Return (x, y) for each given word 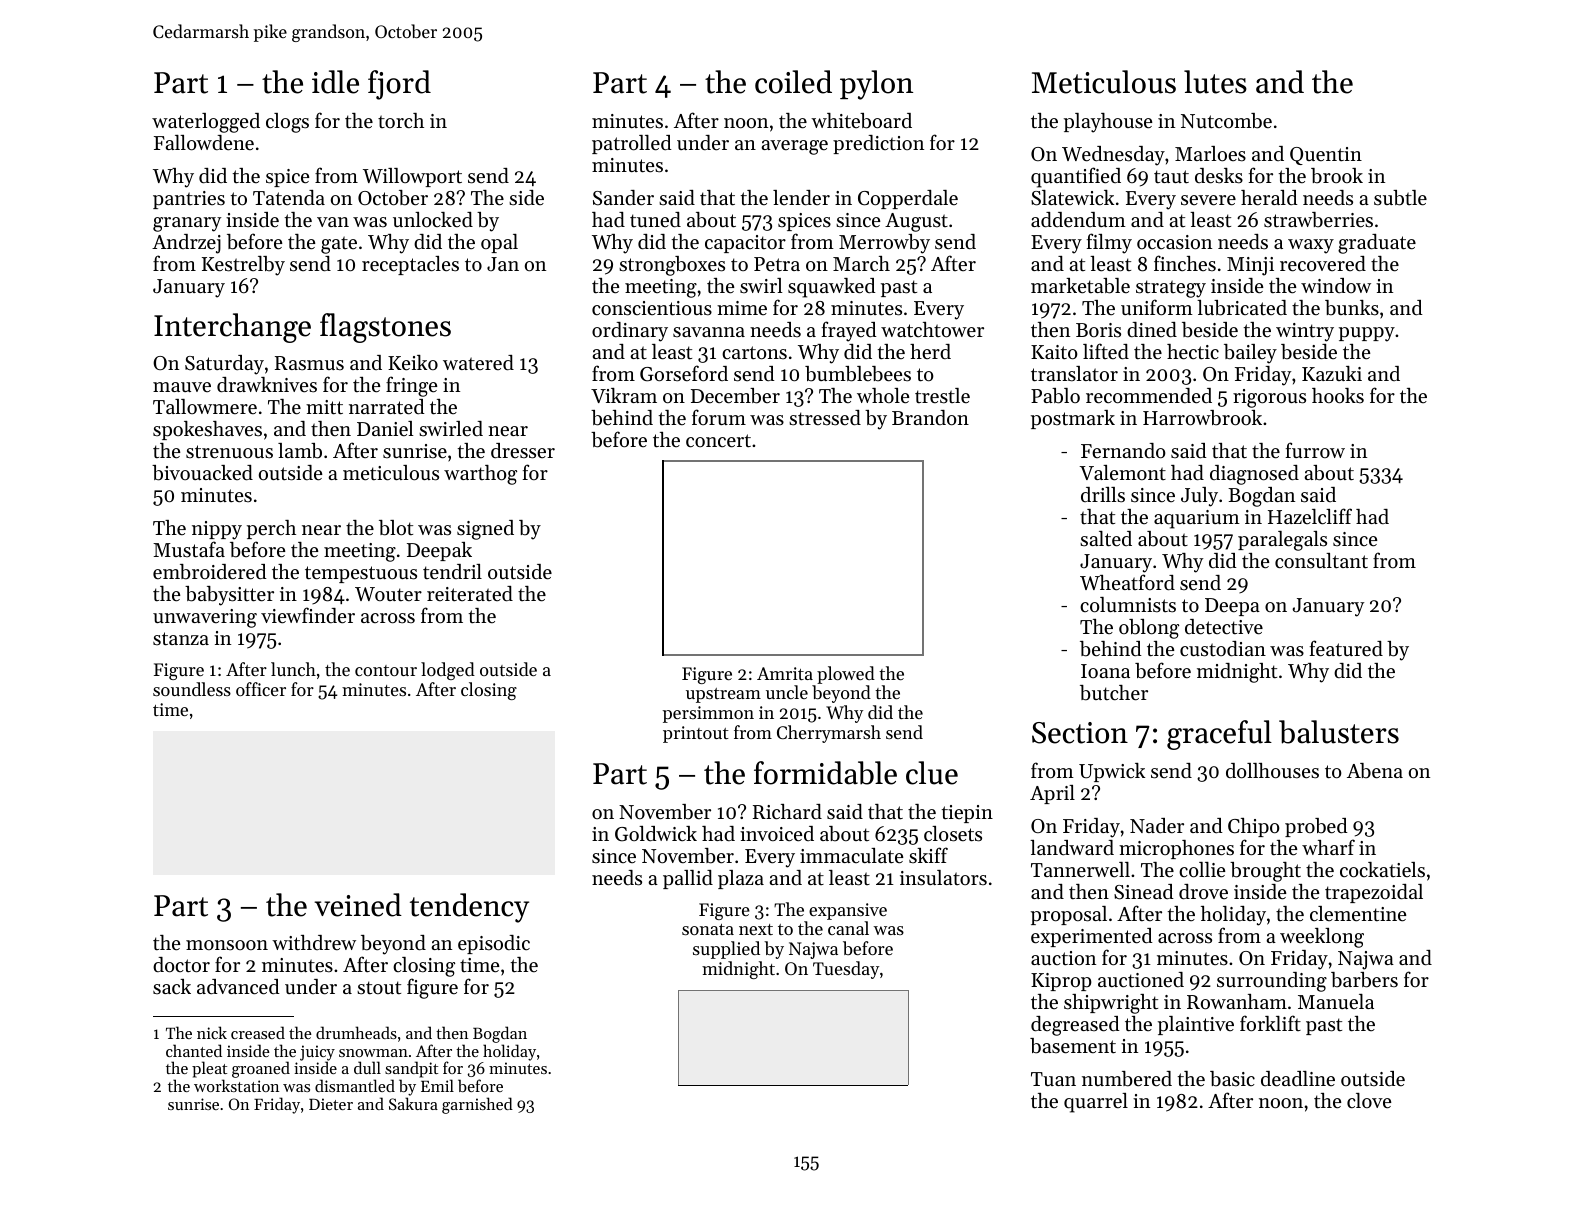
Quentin (1326, 156)
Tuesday (846, 970)
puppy (1367, 334)
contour (386, 670)
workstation (236, 1086)
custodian (1223, 649)
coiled (793, 82)
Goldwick (656, 834)
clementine (1358, 914)
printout (696, 734)
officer (261, 689)
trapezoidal (1374, 893)
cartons (754, 353)
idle (335, 82)
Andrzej (186, 244)
